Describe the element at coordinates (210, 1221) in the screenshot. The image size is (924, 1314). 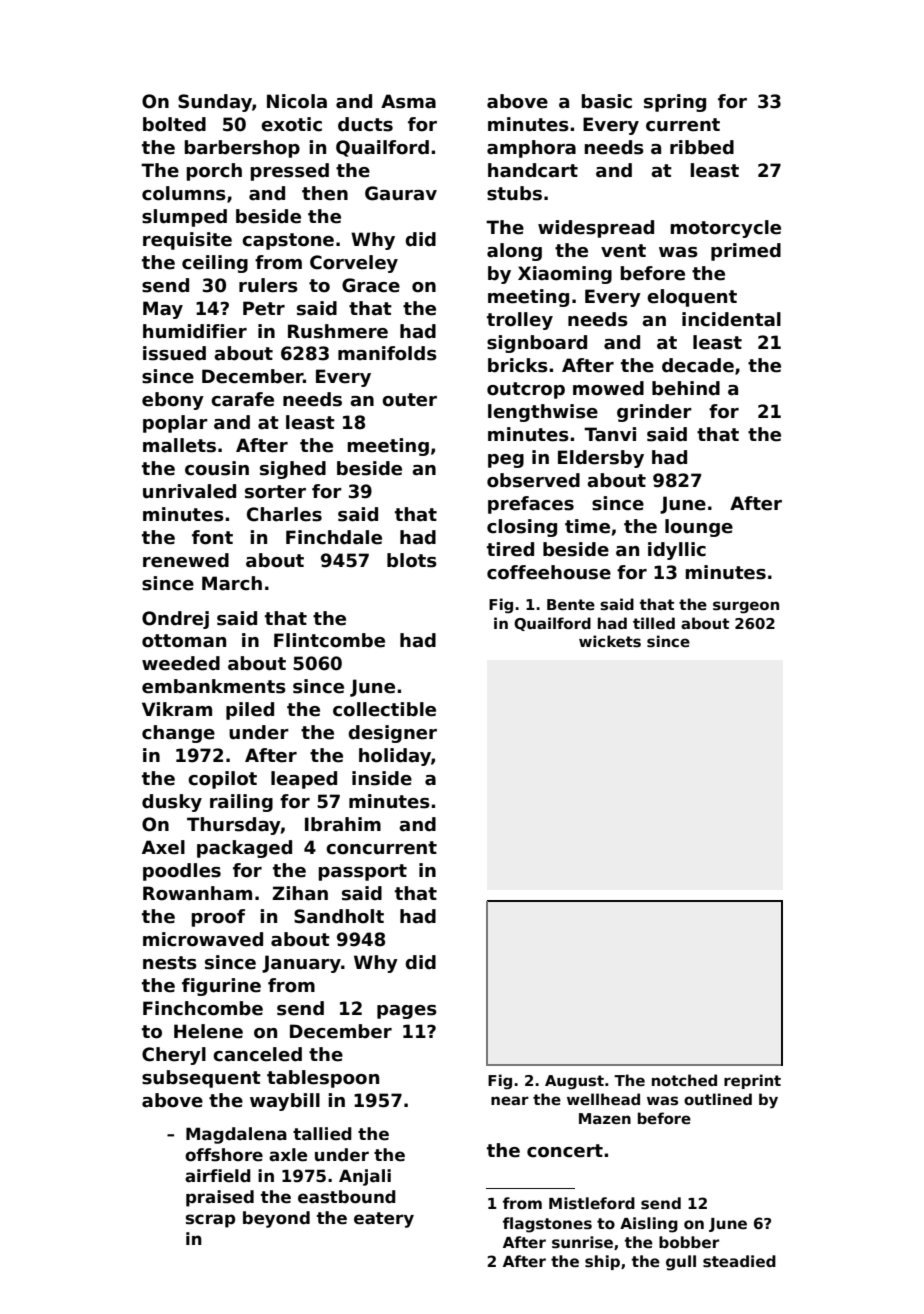
I see `scrap` at that location.
